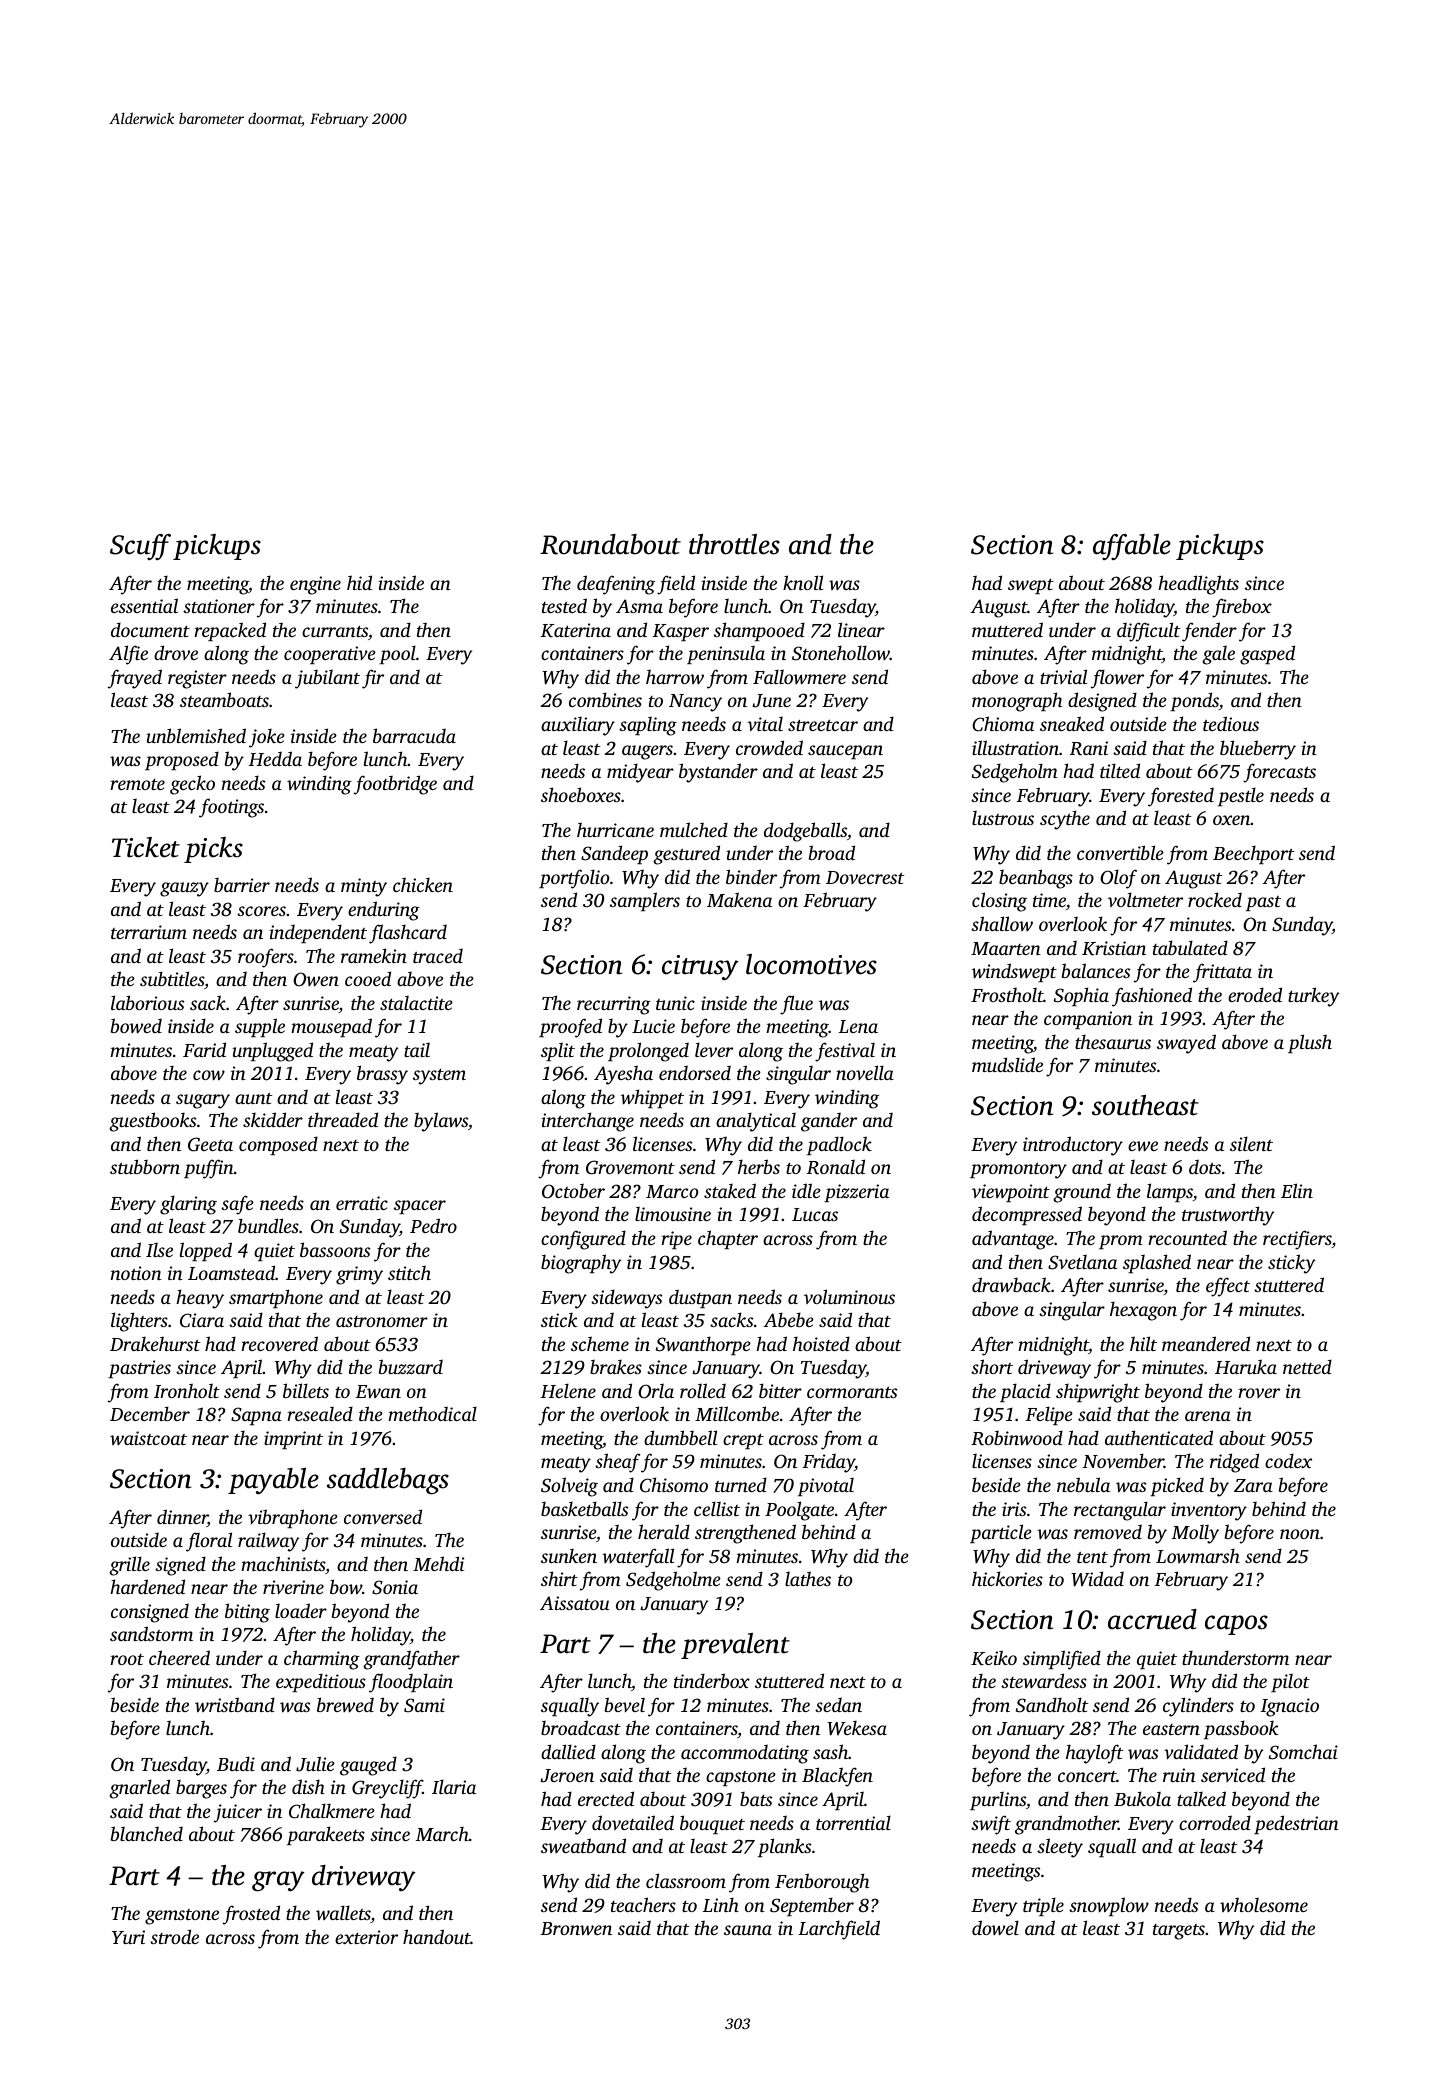  Describe the element at coordinates (315, 585) in the page. I see `engine` at that location.
